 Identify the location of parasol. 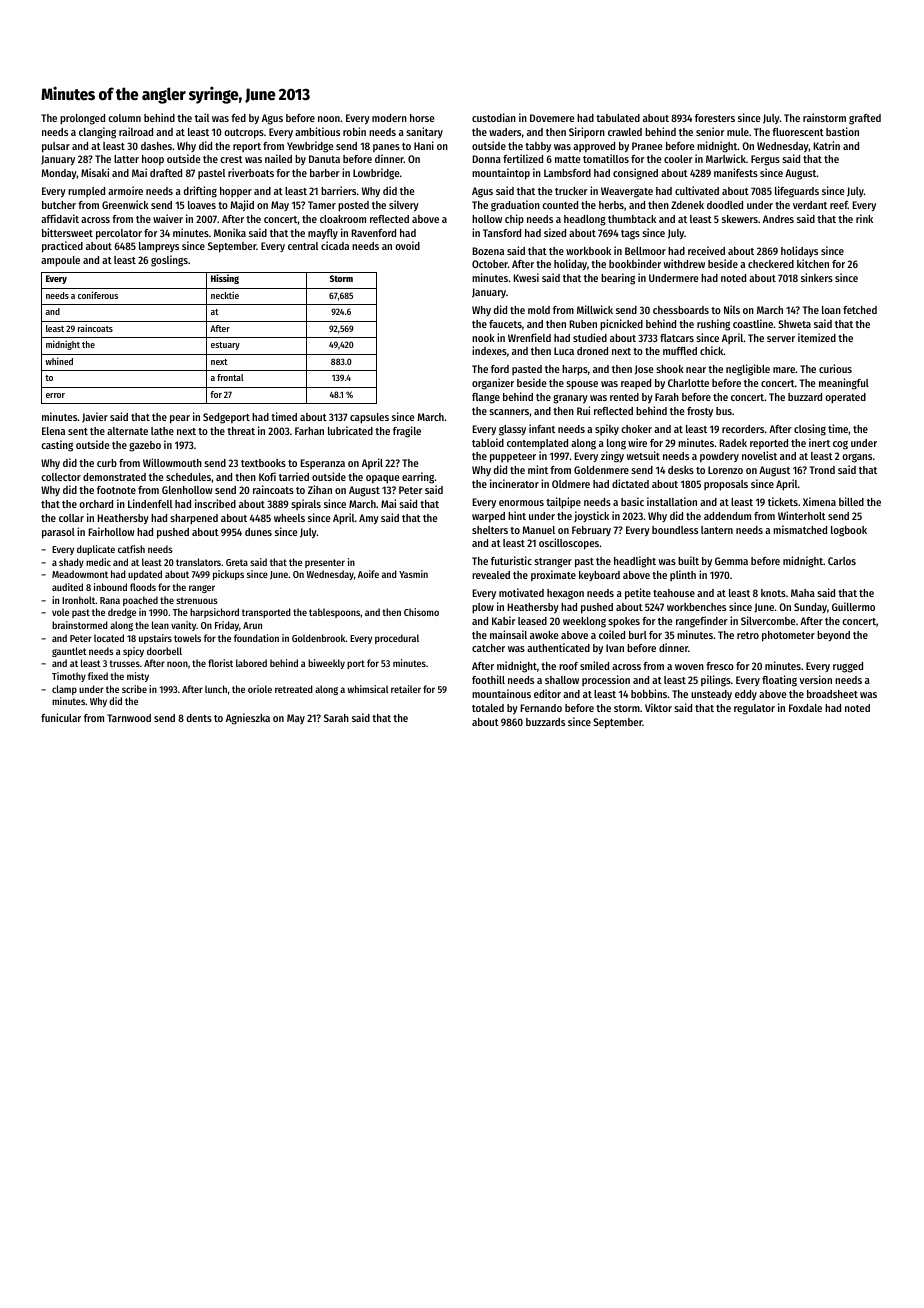
(58, 533).
